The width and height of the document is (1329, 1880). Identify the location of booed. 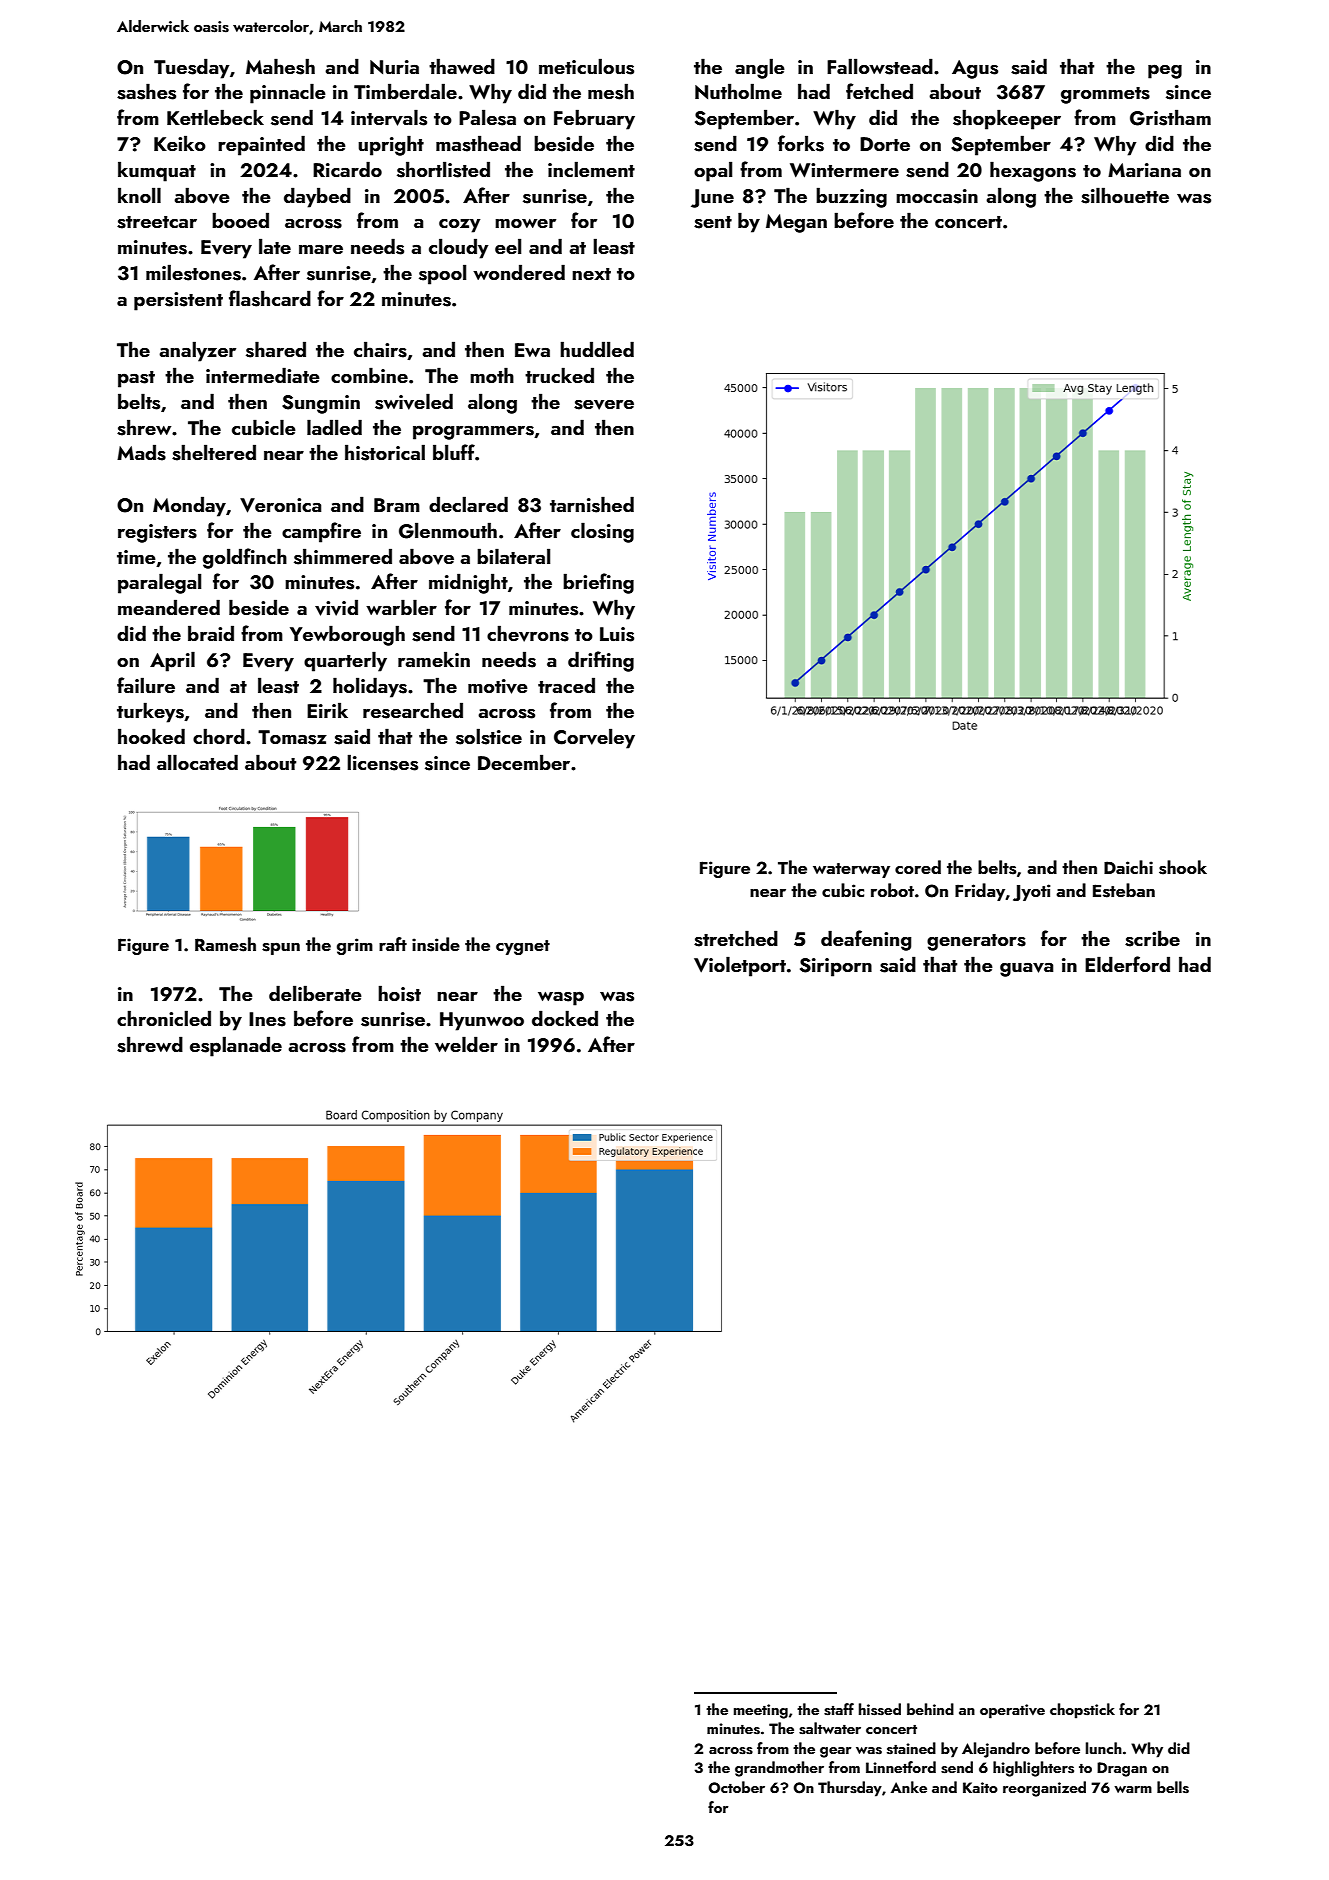
(240, 220).
